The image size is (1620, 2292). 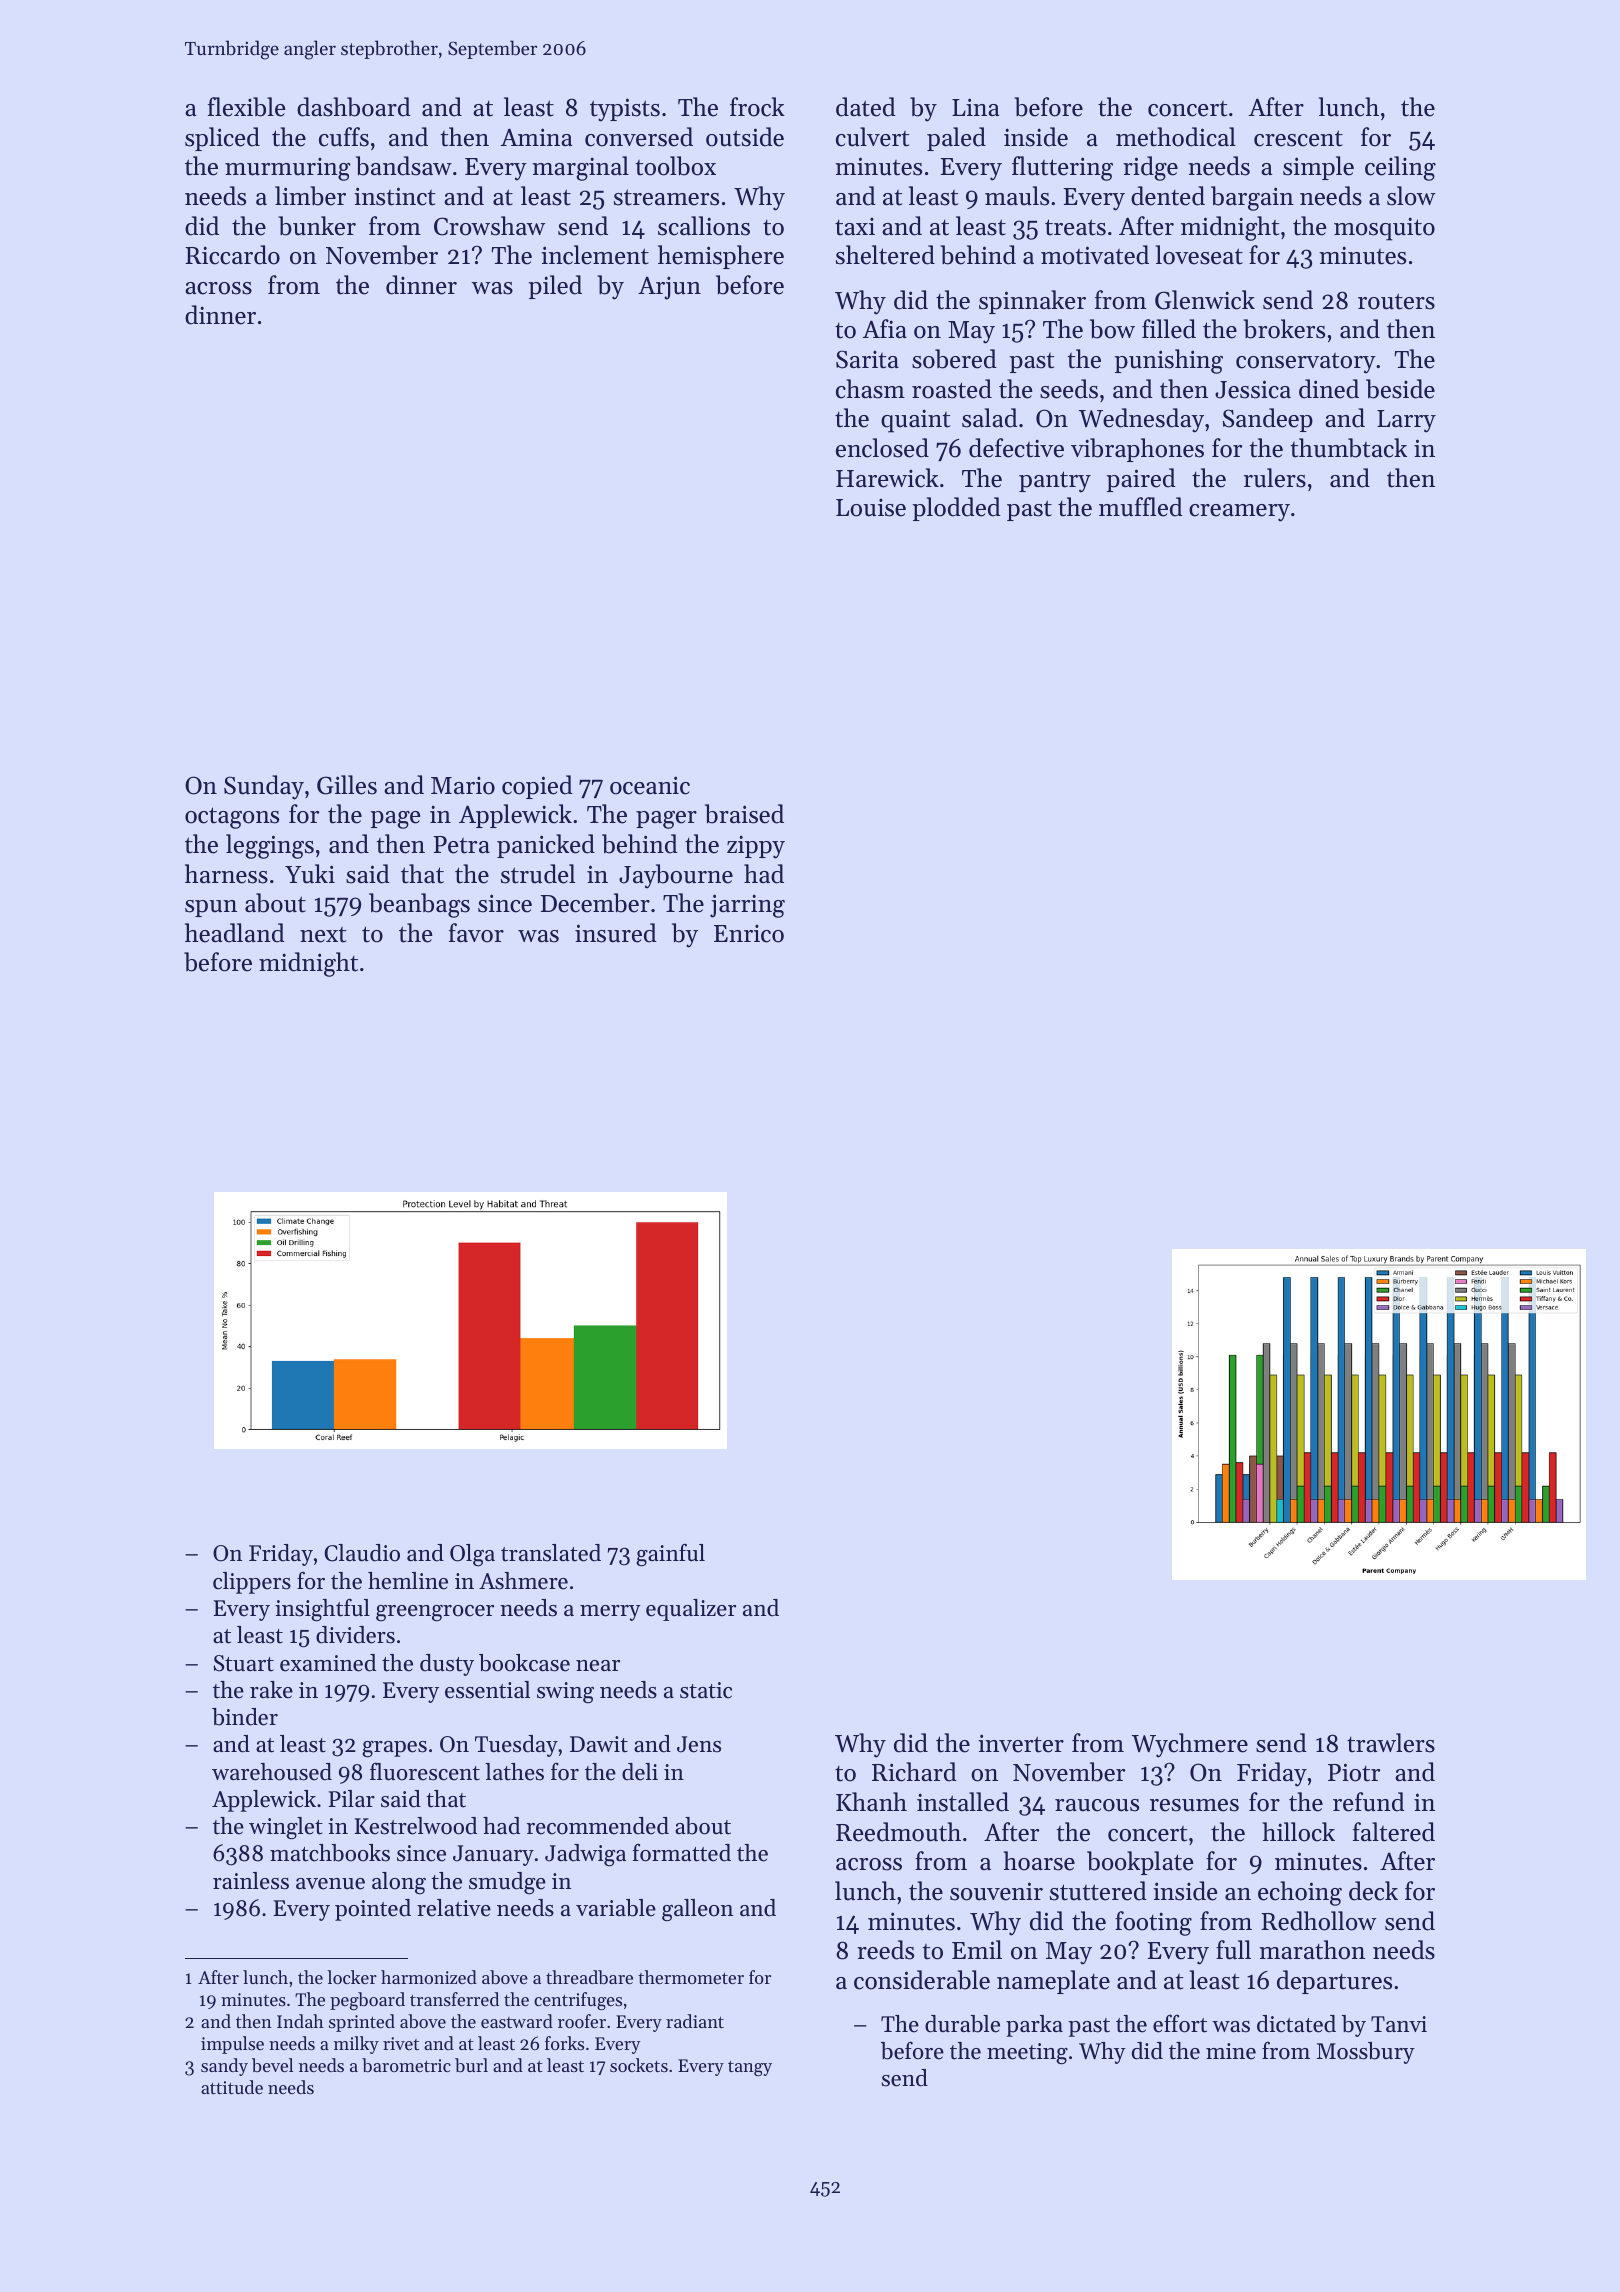 What do you see at coordinates (1406, 421) in the image?
I see `Larry` at bounding box center [1406, 421].
